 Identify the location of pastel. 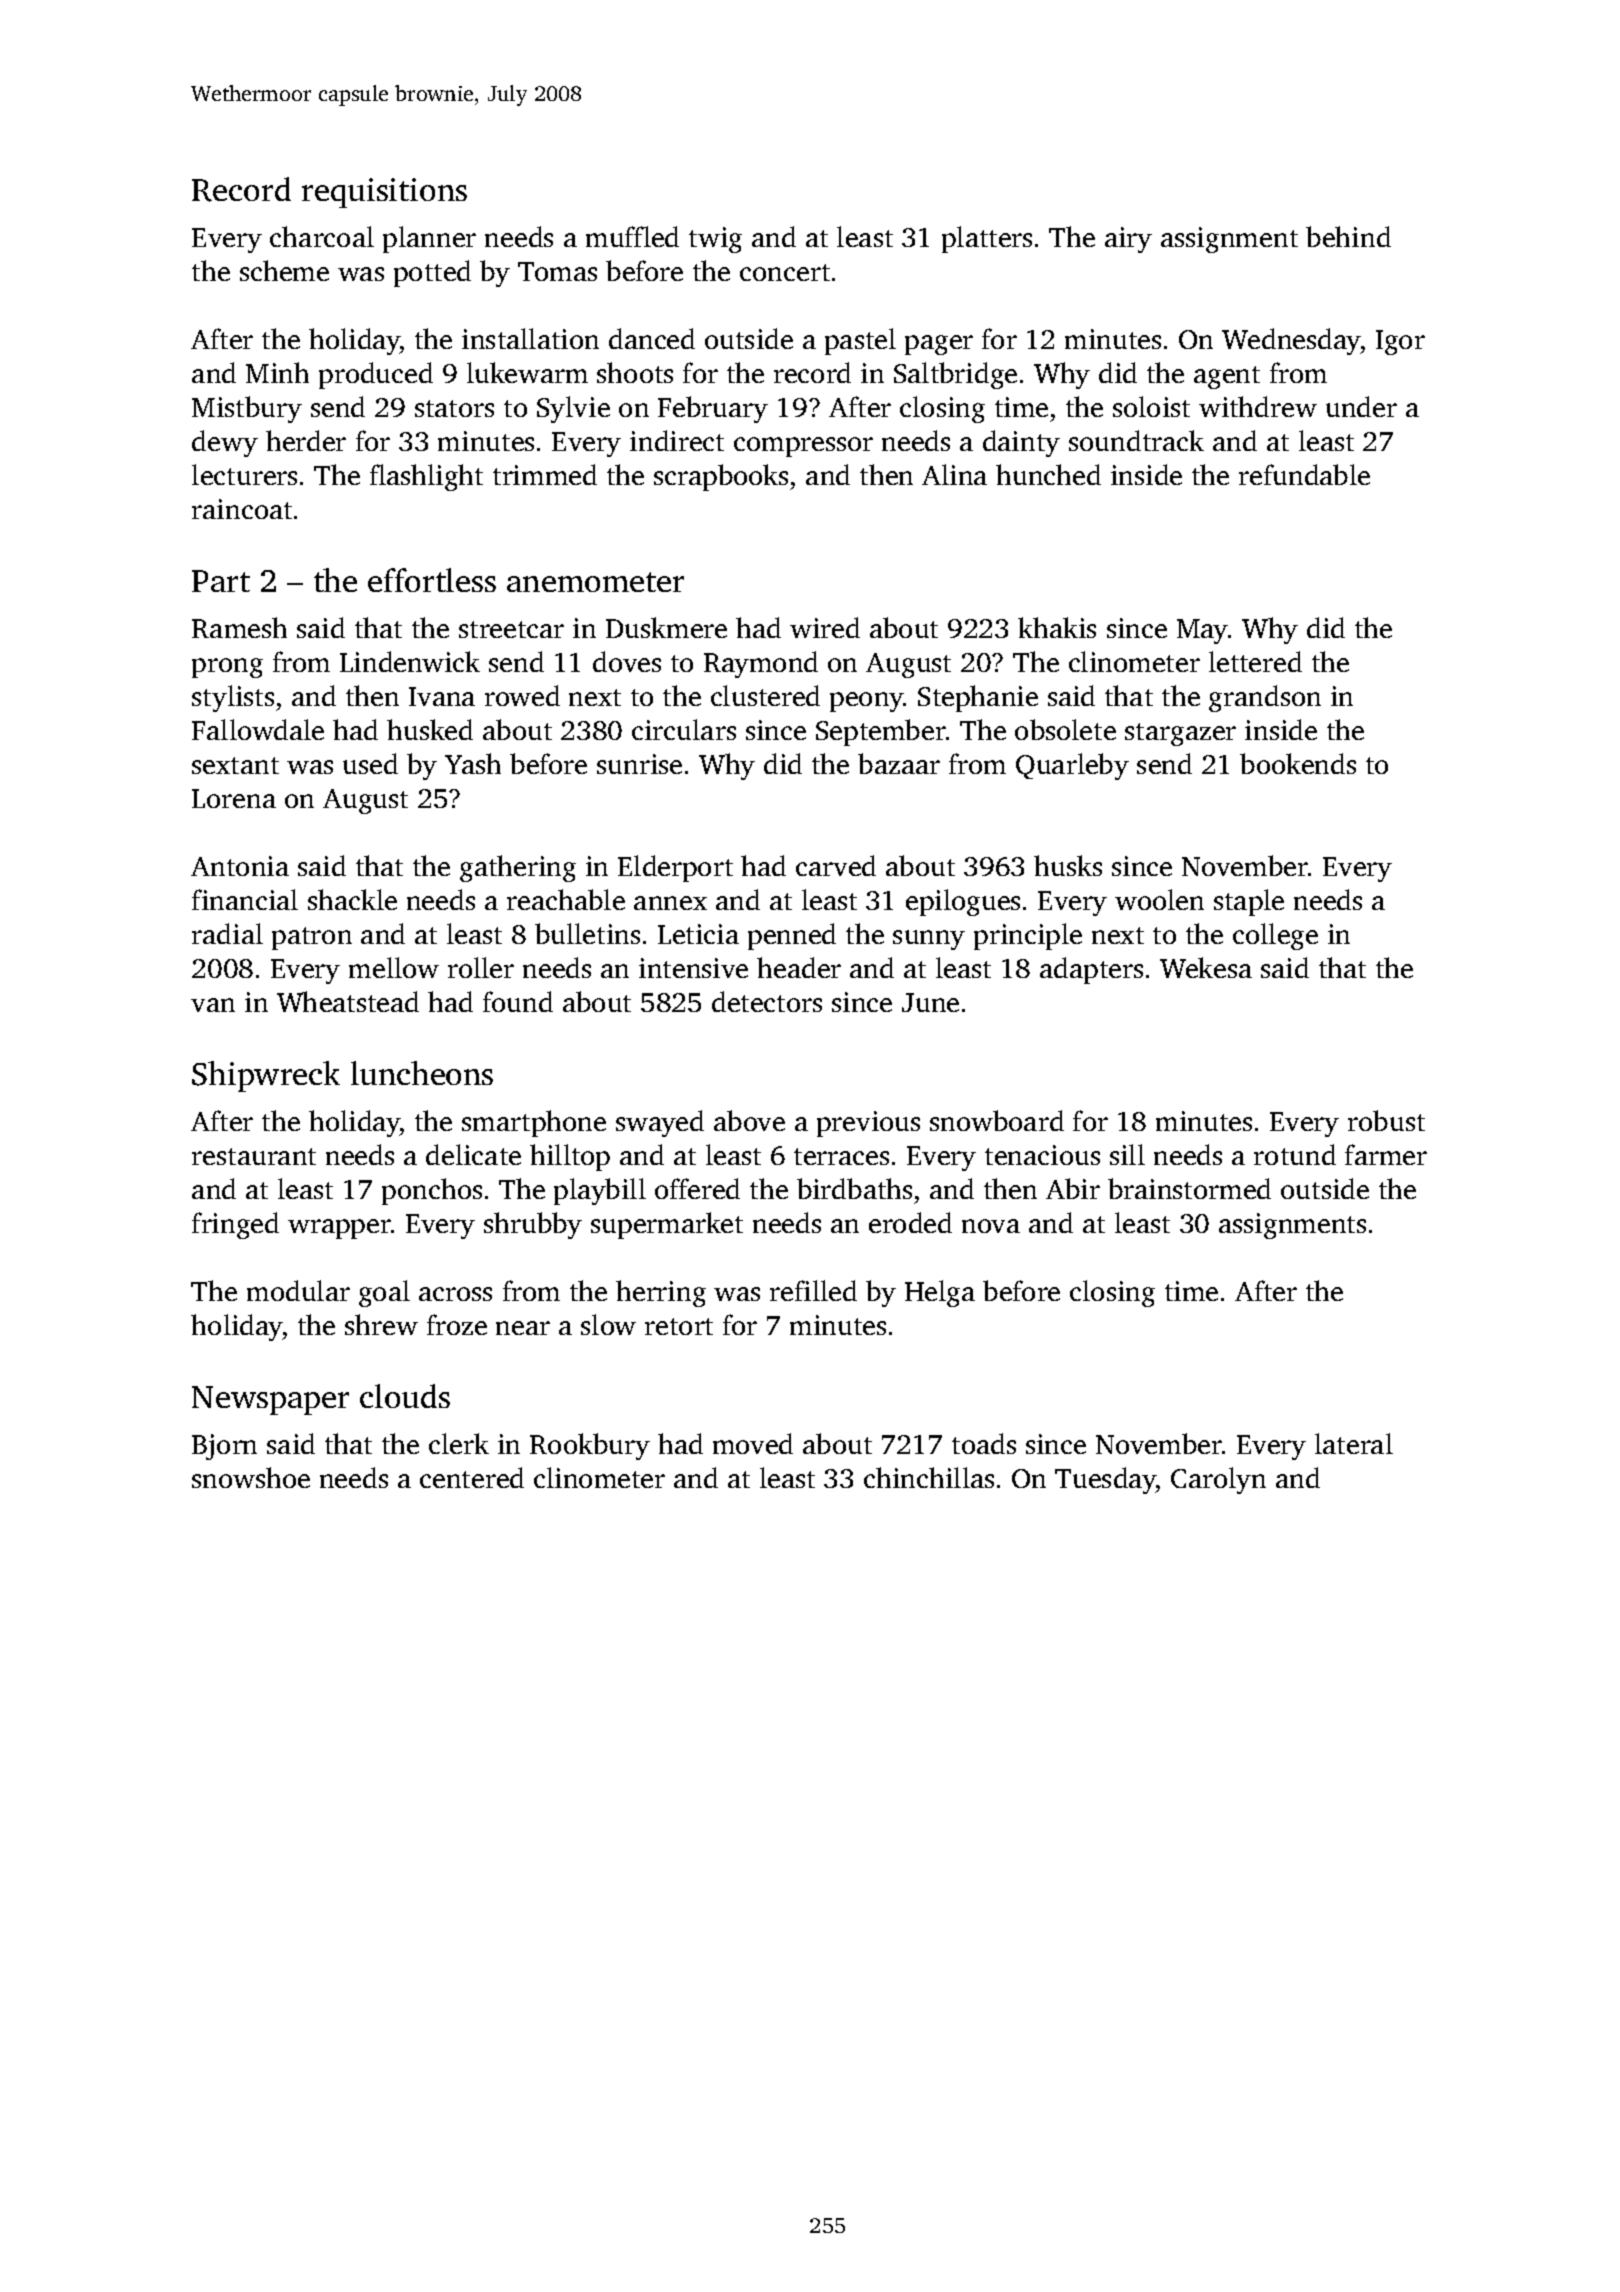
(860, 341).
